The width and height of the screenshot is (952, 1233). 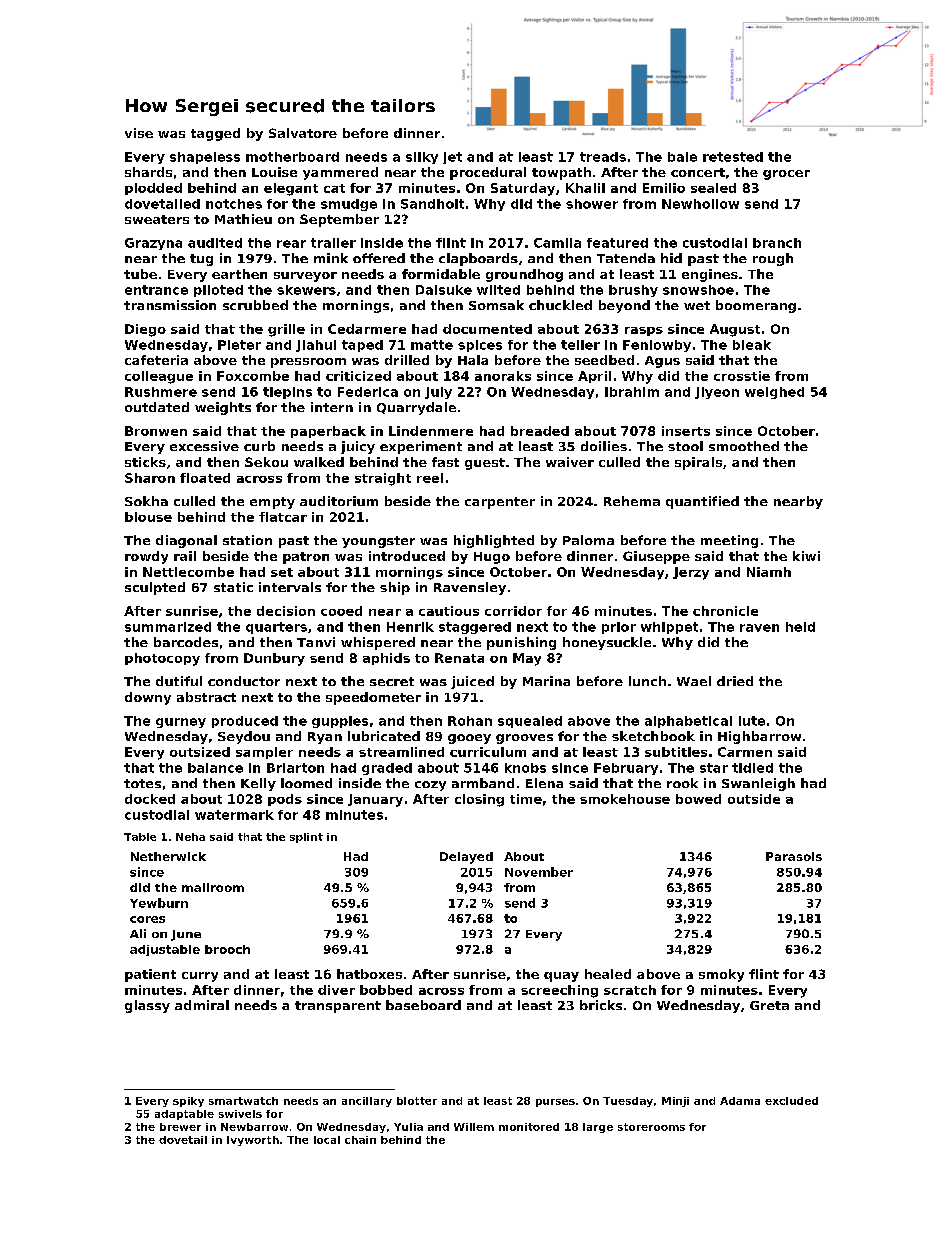 What do you see at coordinates (227, 949) in the screenshot?
I see `brooch` at bounding box center [227, 949].
